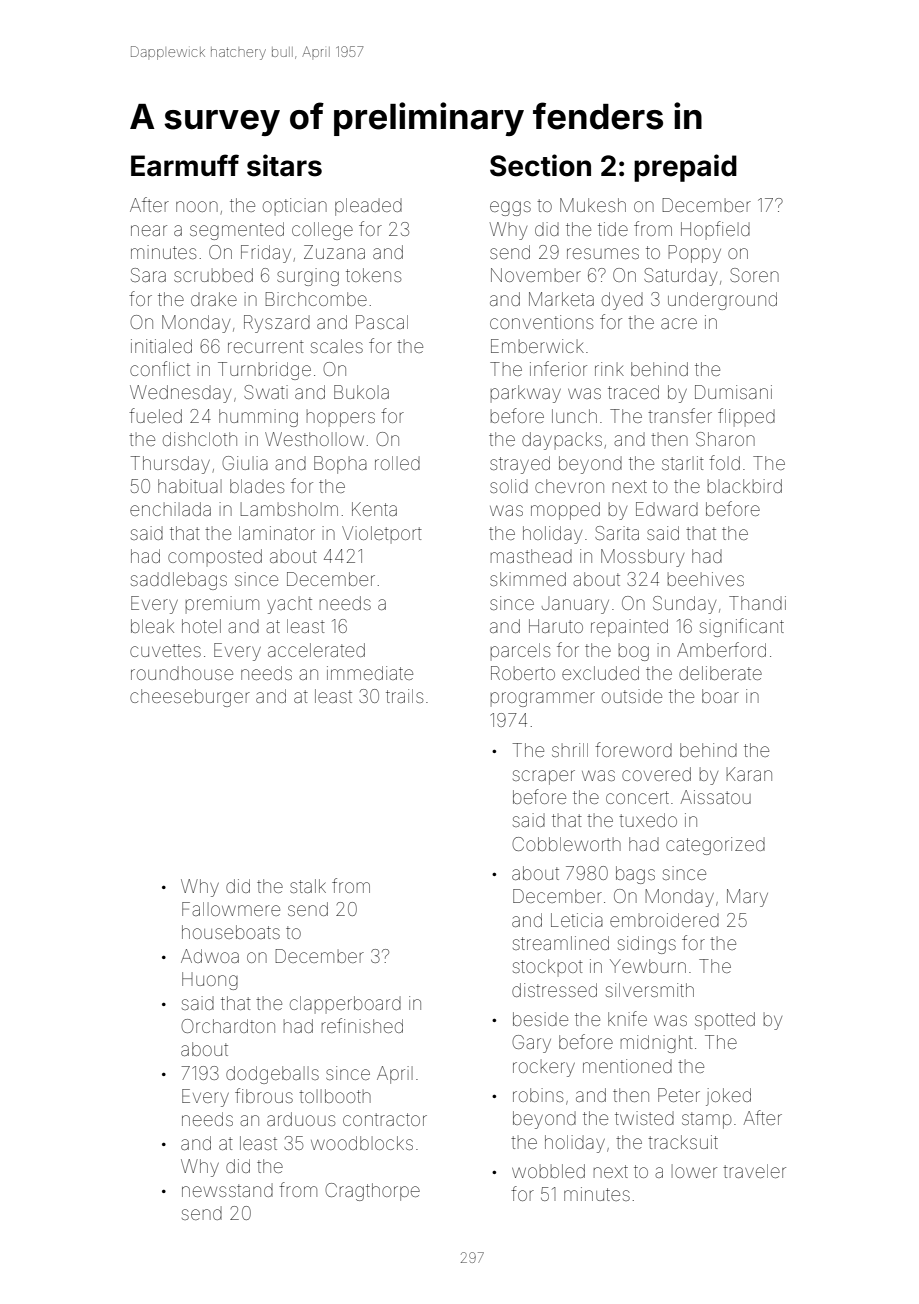 The image size is (919, 1304). What do you see at coordinates (185, 165) in the page?
I see `Earmuff` at bounding box center [185, 165].
